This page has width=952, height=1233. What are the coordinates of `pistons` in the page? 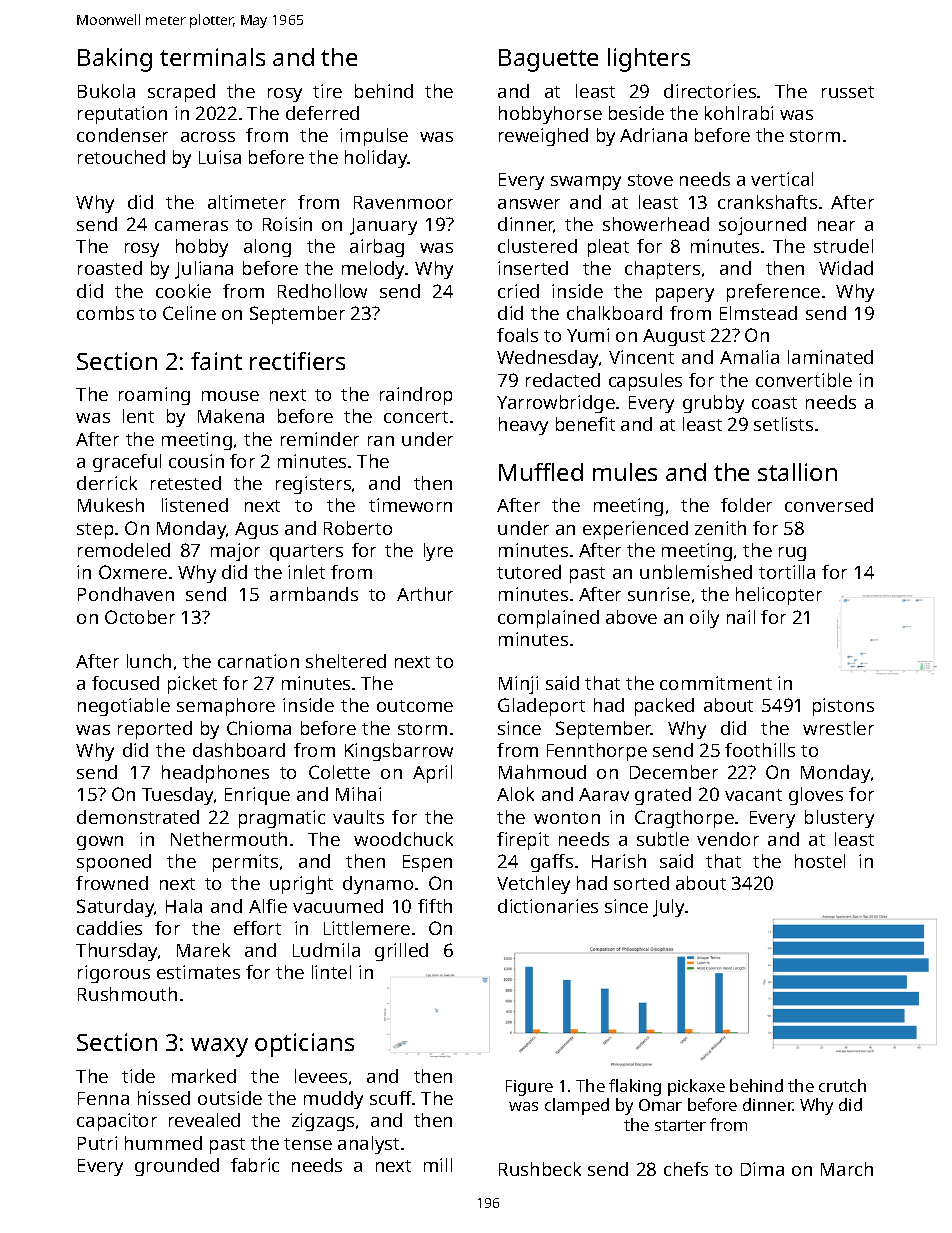 It's located at (843, 707).
